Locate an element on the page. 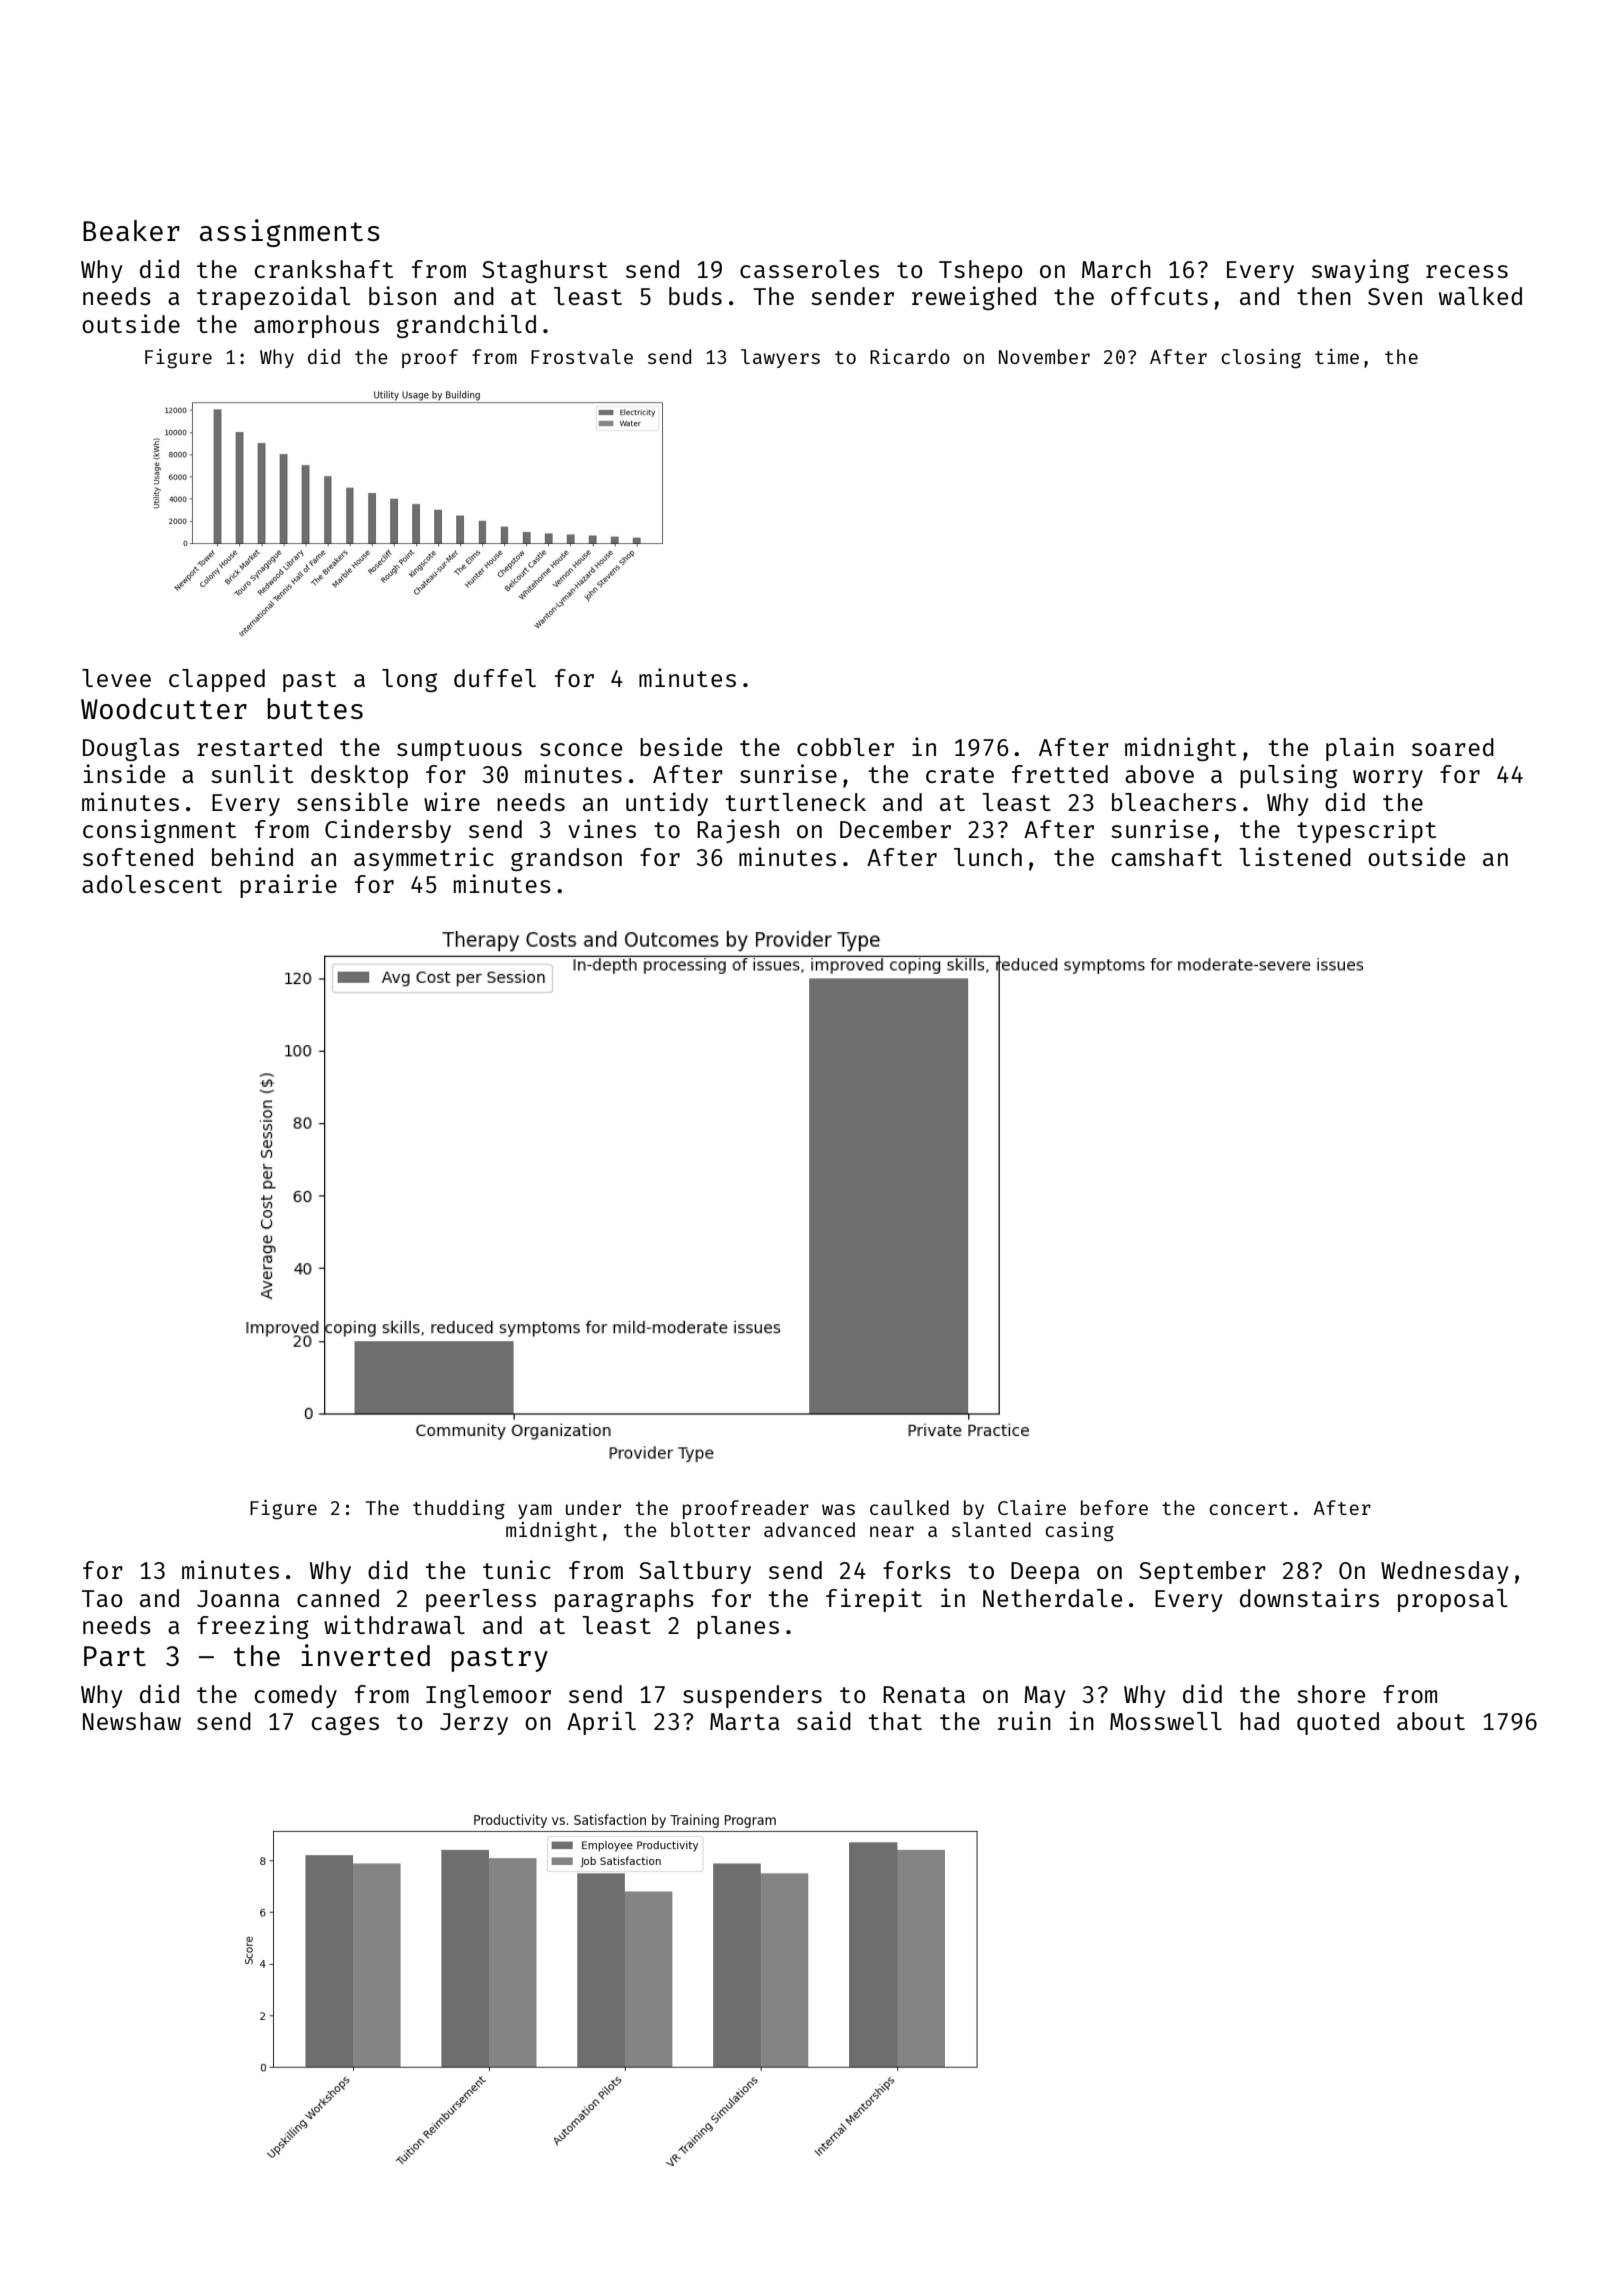 Image resolution: width=1620 pixels, height=2292 pixels. swaying is located at coordinates (1360, 271).
